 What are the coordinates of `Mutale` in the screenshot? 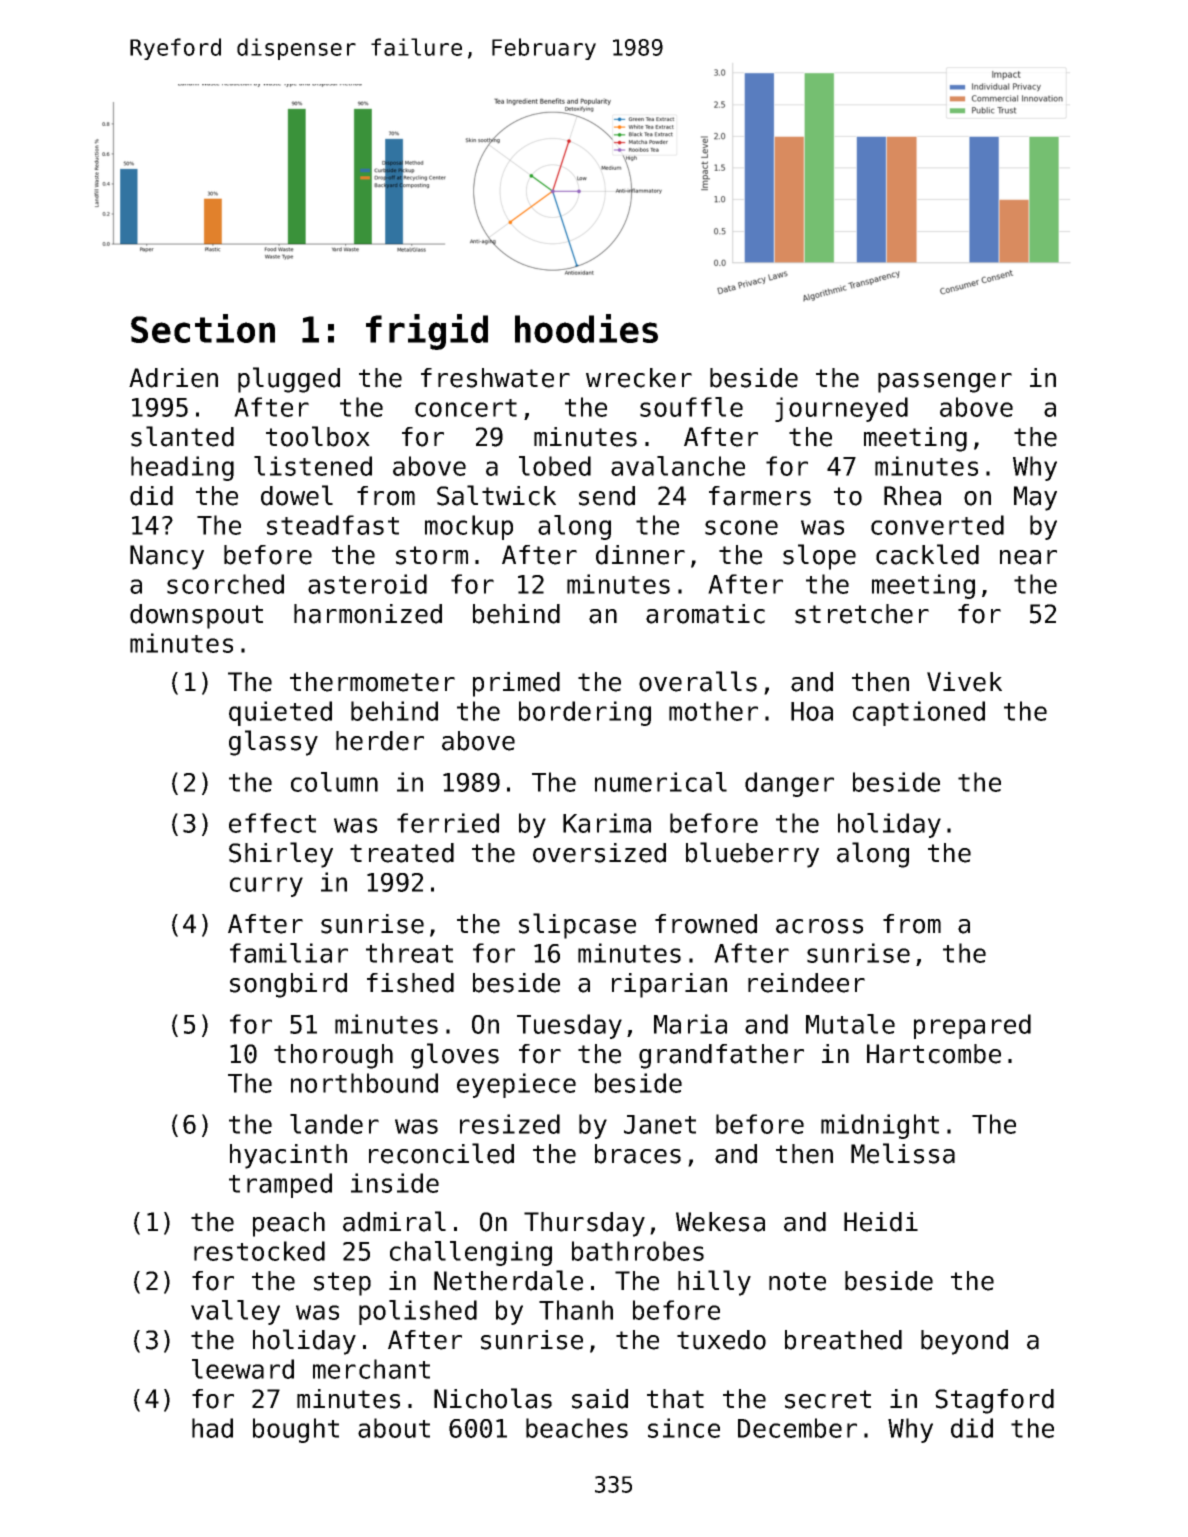 It's located at (850, 1024).
